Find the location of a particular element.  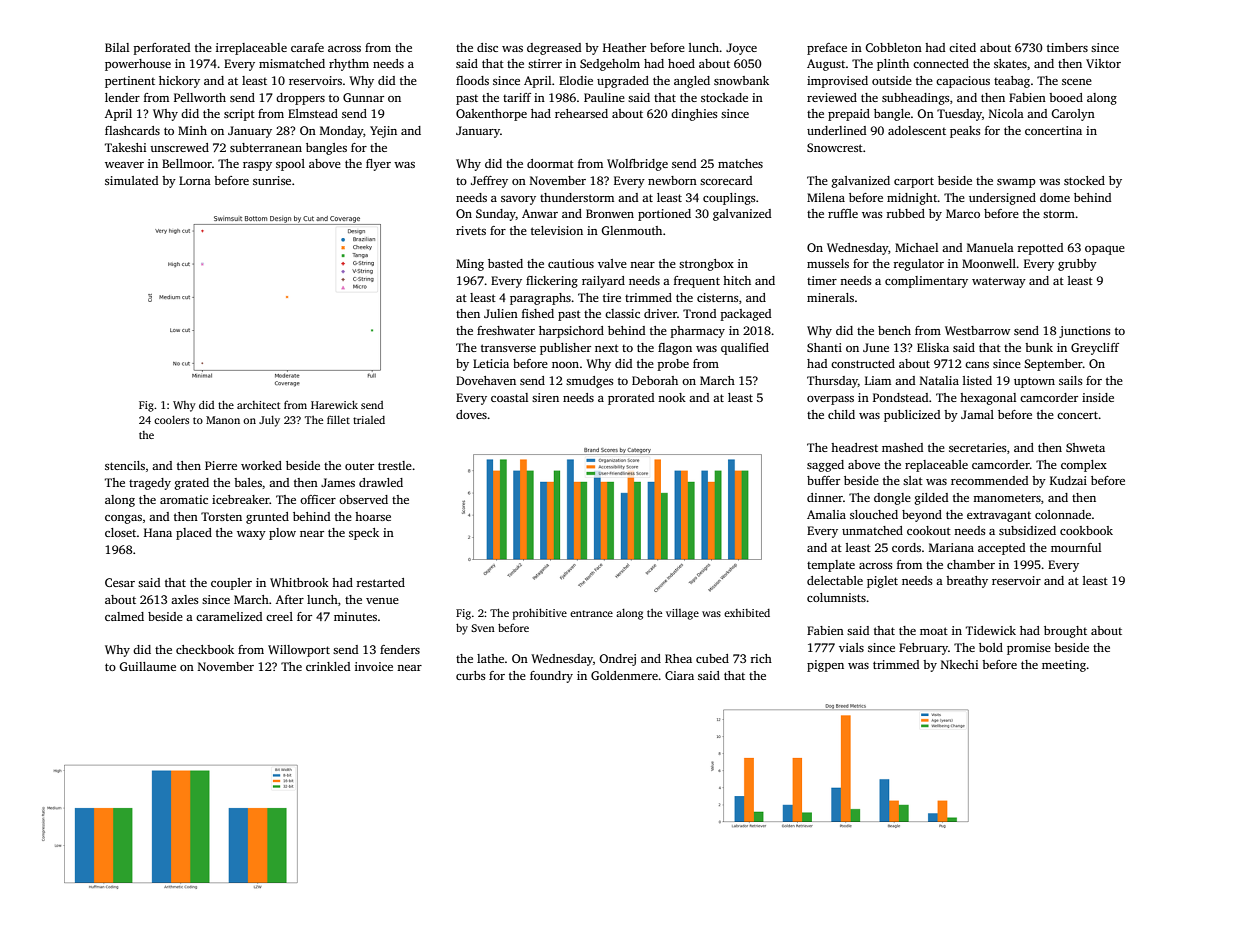

Heather is located at coordinates (624, 47).
